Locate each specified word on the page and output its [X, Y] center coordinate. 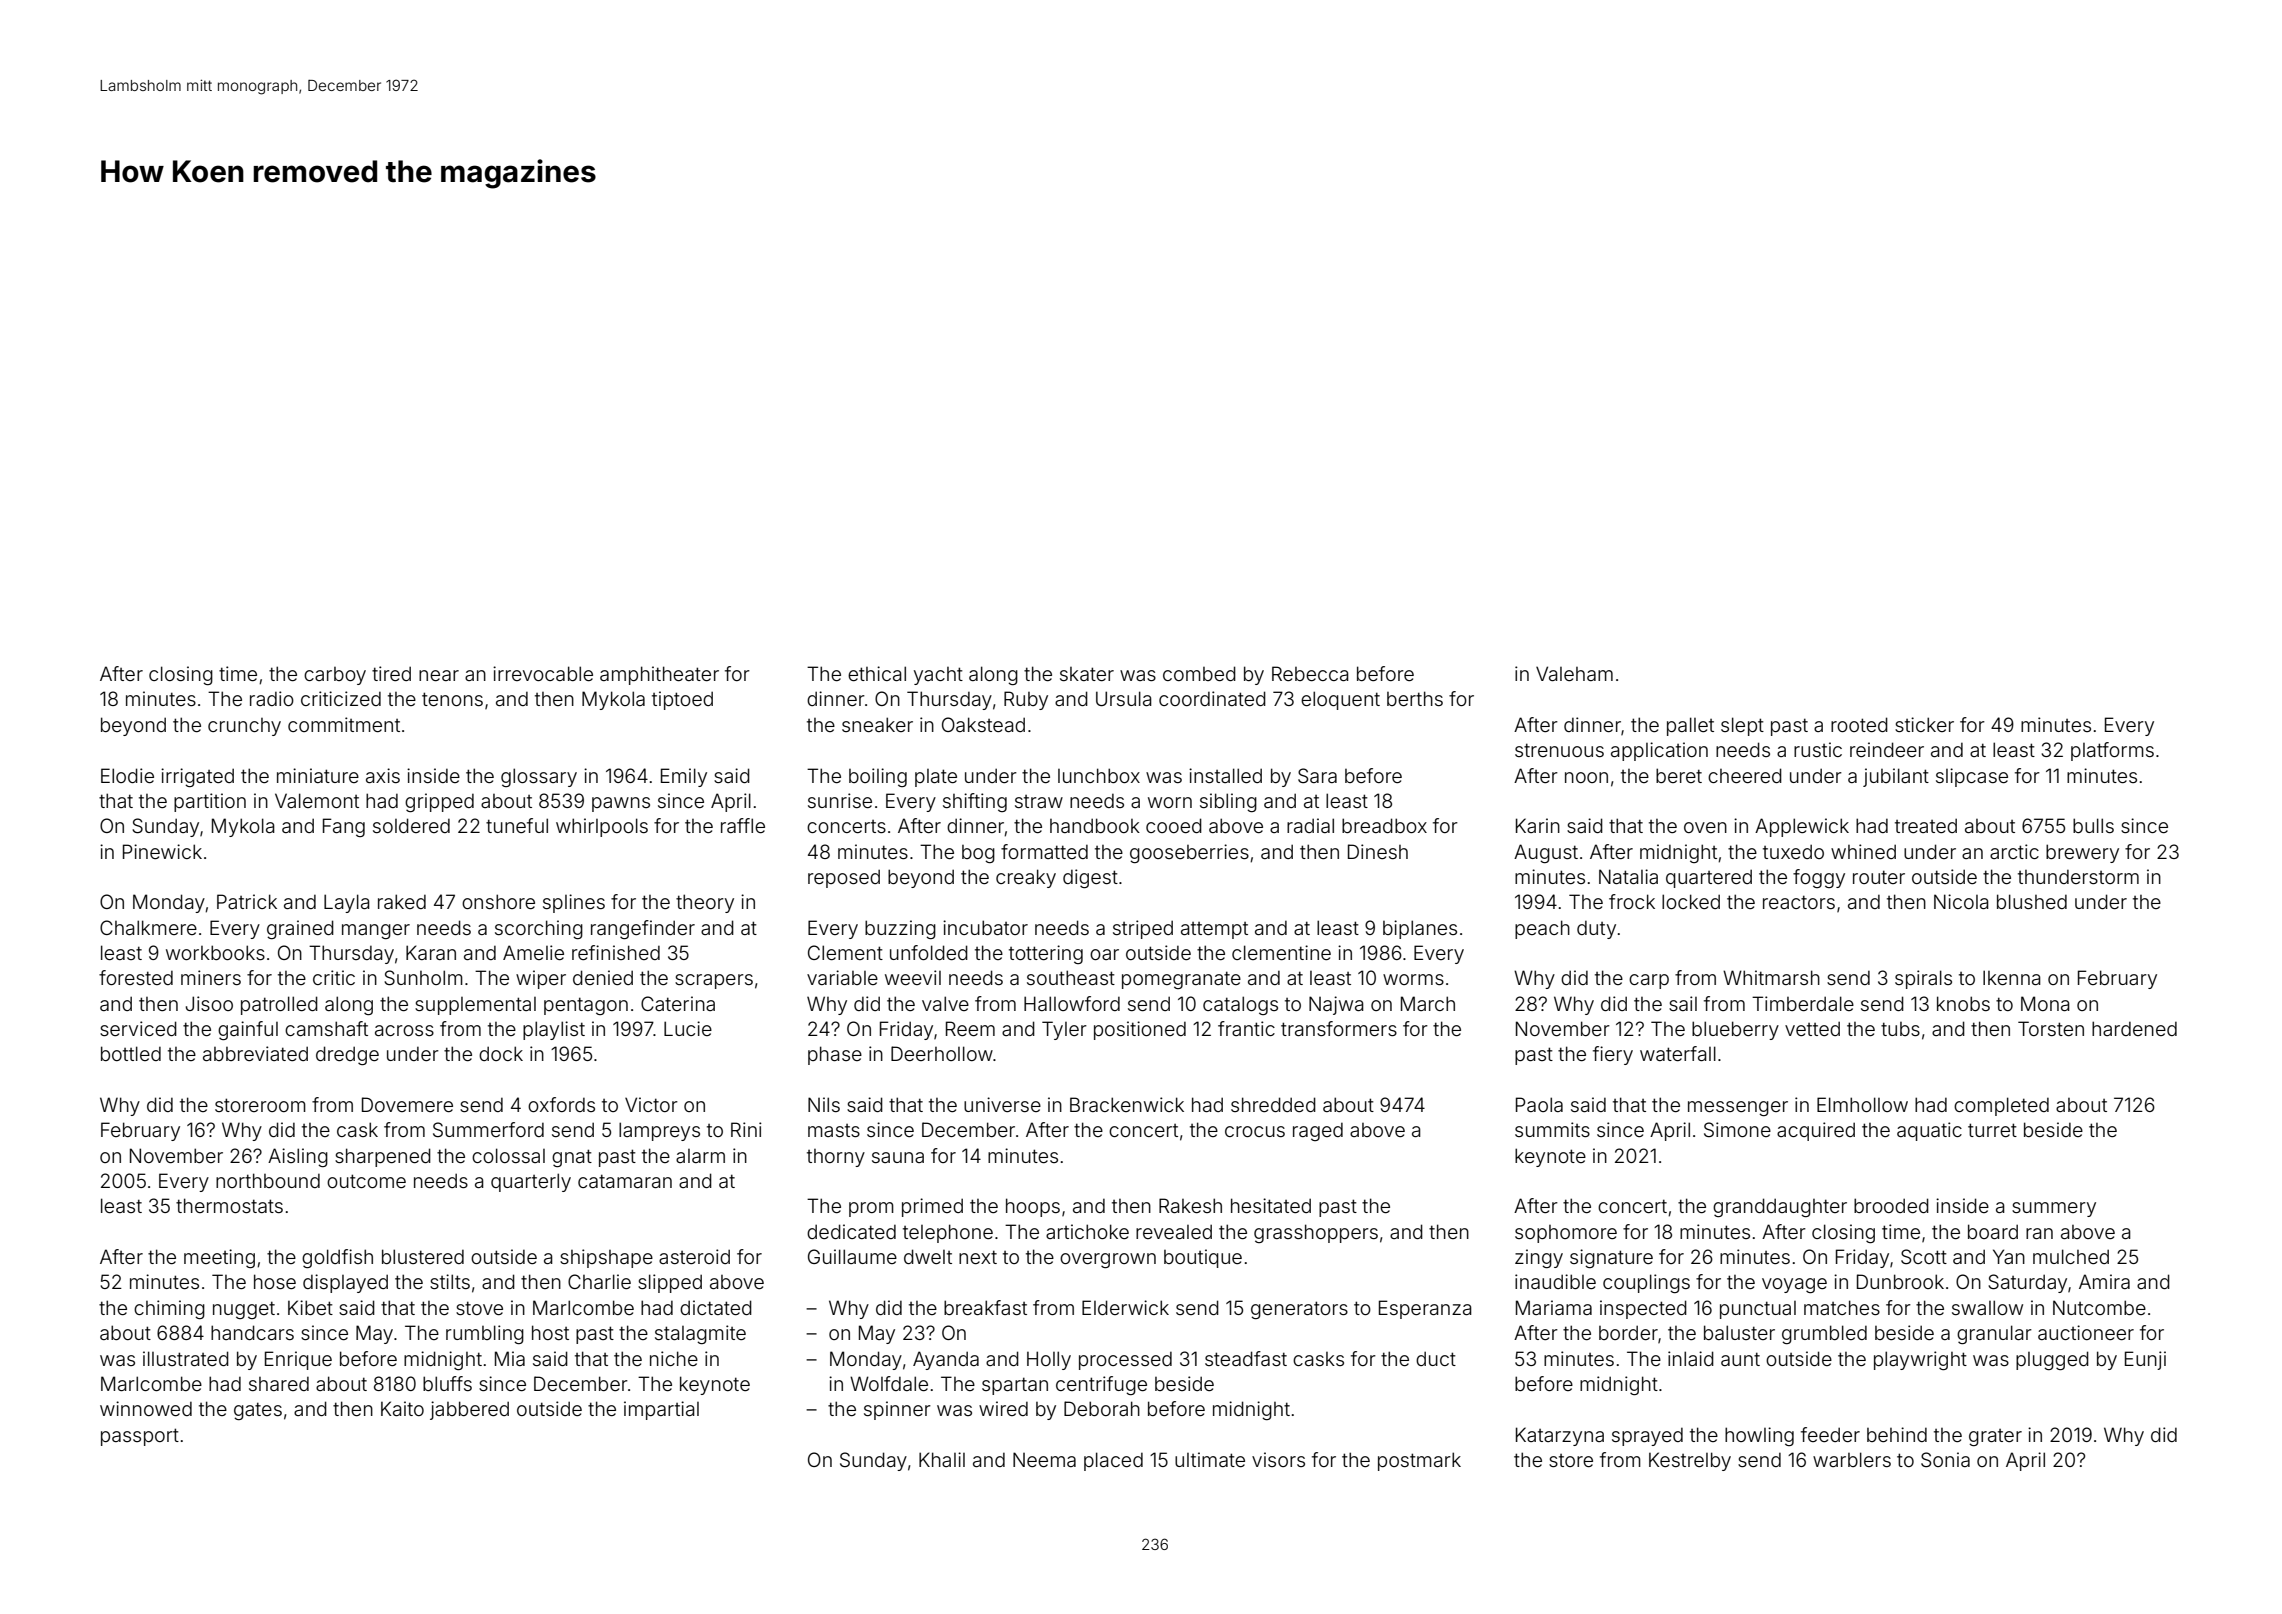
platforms [2112, 751]
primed [932, 1207]
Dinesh [1378, 851]
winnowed [146, 1408]
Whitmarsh [1771, 977]
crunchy [244, 727]
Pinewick [162, 851]
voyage [1794, 1285]
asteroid [694, 1256]
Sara [1317, 775]
